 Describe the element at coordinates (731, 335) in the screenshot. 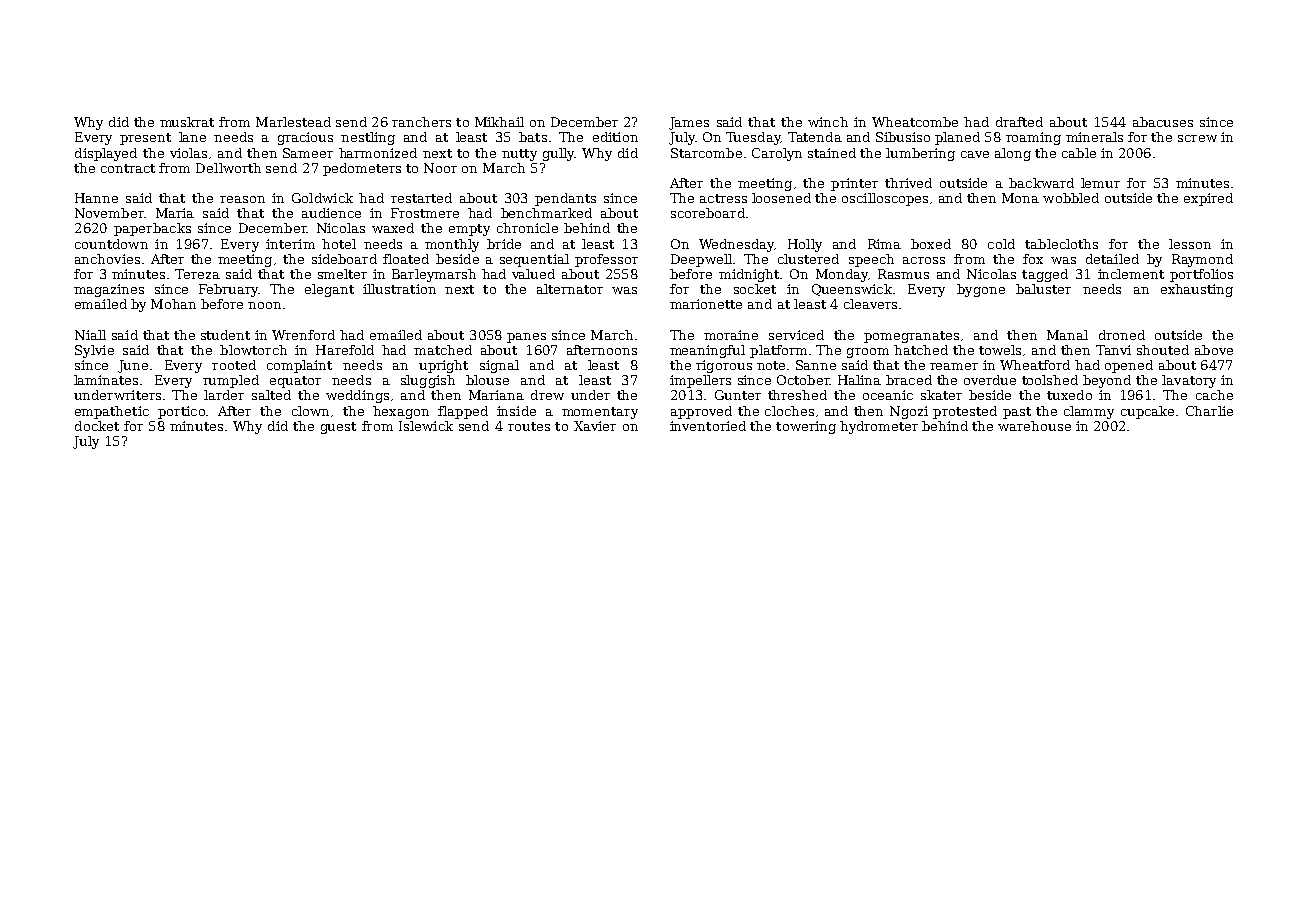

I see `moraine` at that location.
